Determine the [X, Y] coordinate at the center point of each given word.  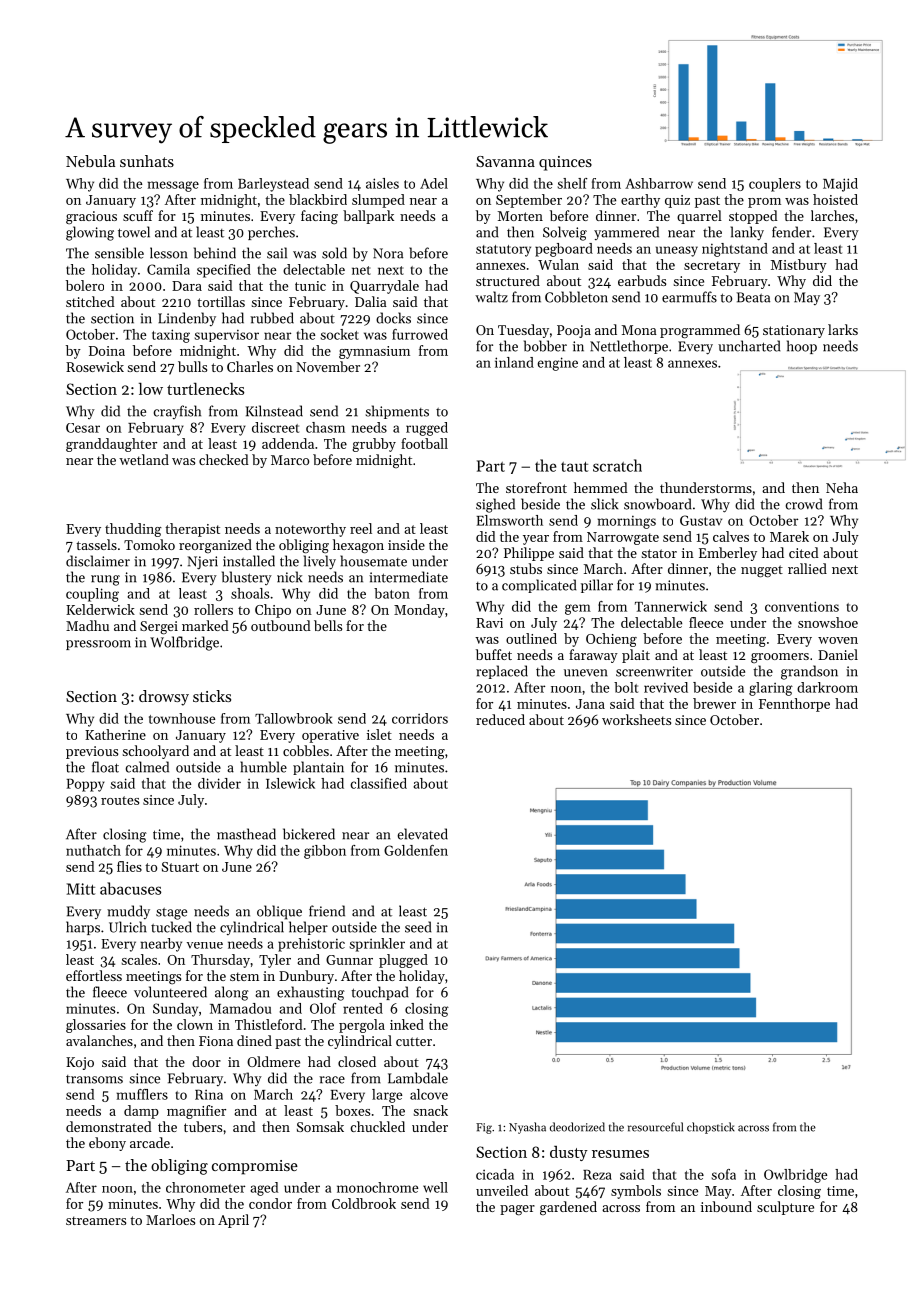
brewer [714, 703]
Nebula [90, 161]
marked [205, 625]
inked [407, 1024]
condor [270, 1203]
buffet [494, 654]
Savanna [505, 161]
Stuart [180, 867]
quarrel [699, 217]
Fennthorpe [794, 705]
